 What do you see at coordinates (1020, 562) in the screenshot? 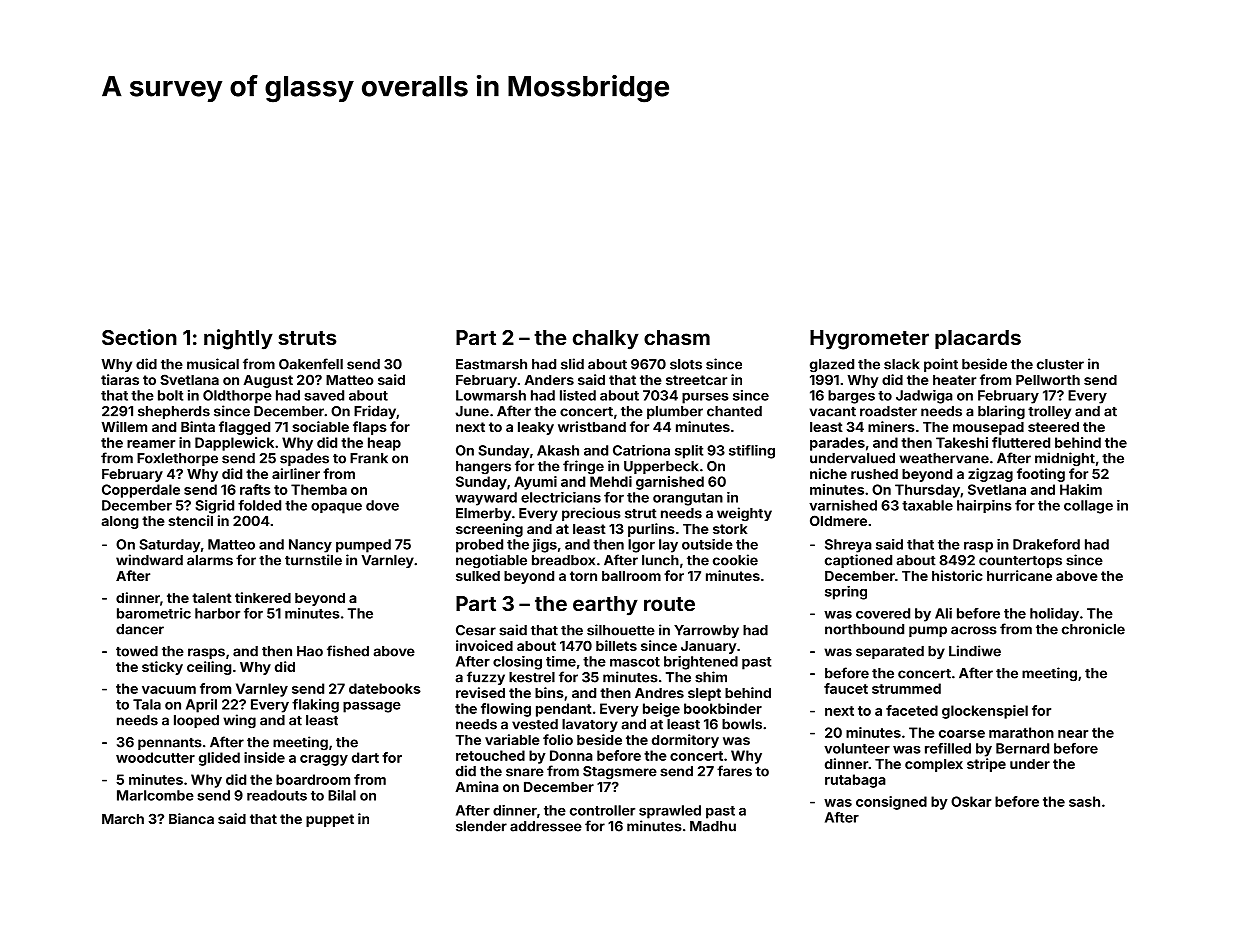
I see `countertops` at bounding box center [1020, 562].
